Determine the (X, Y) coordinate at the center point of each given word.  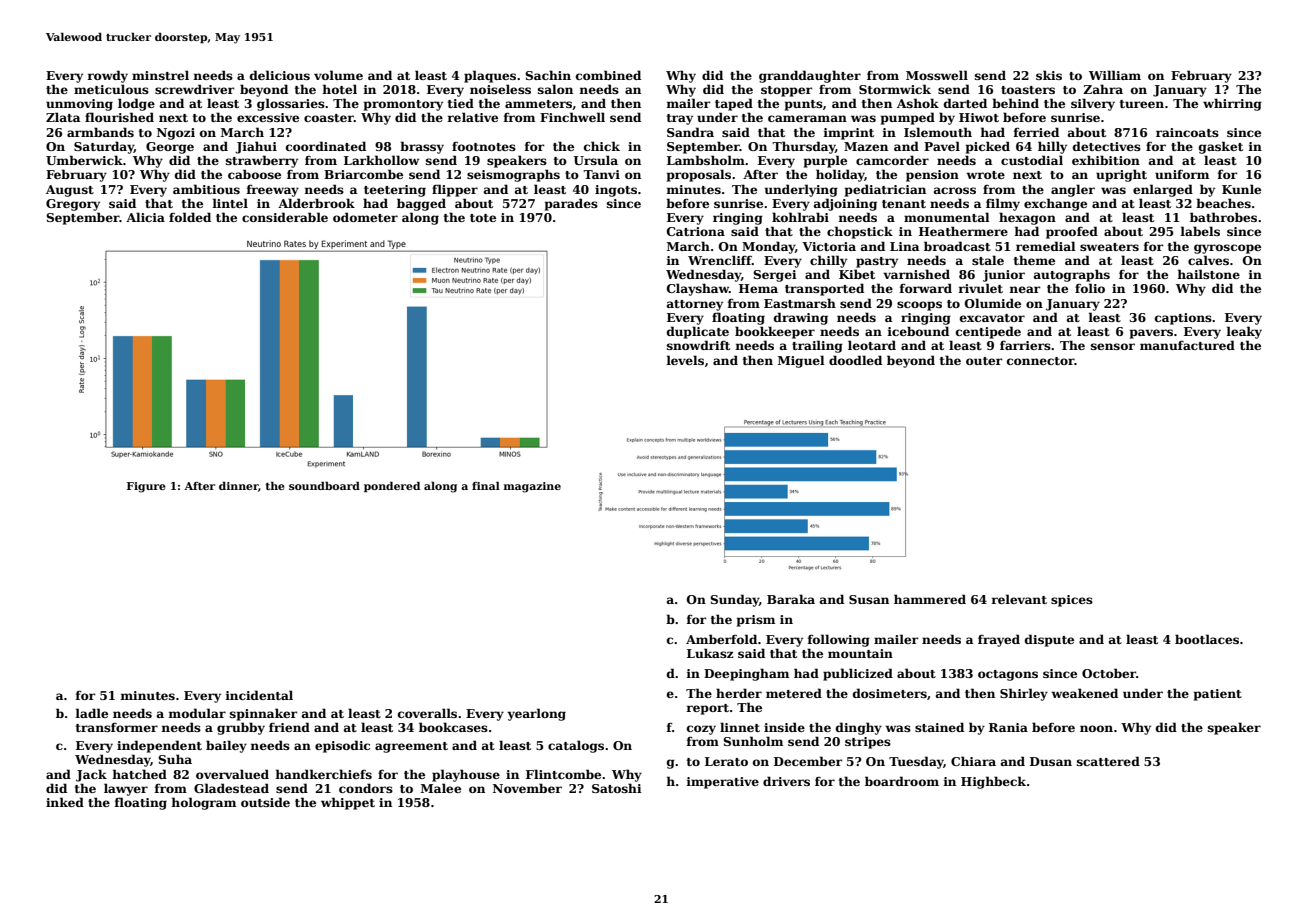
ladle (91, 713)
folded (190, 217)
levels (685, 360)
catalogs (576, 746)
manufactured (1187, 345)
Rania (1008, 727)
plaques (490, 76)
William (1115, 75)
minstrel (160, 75)
